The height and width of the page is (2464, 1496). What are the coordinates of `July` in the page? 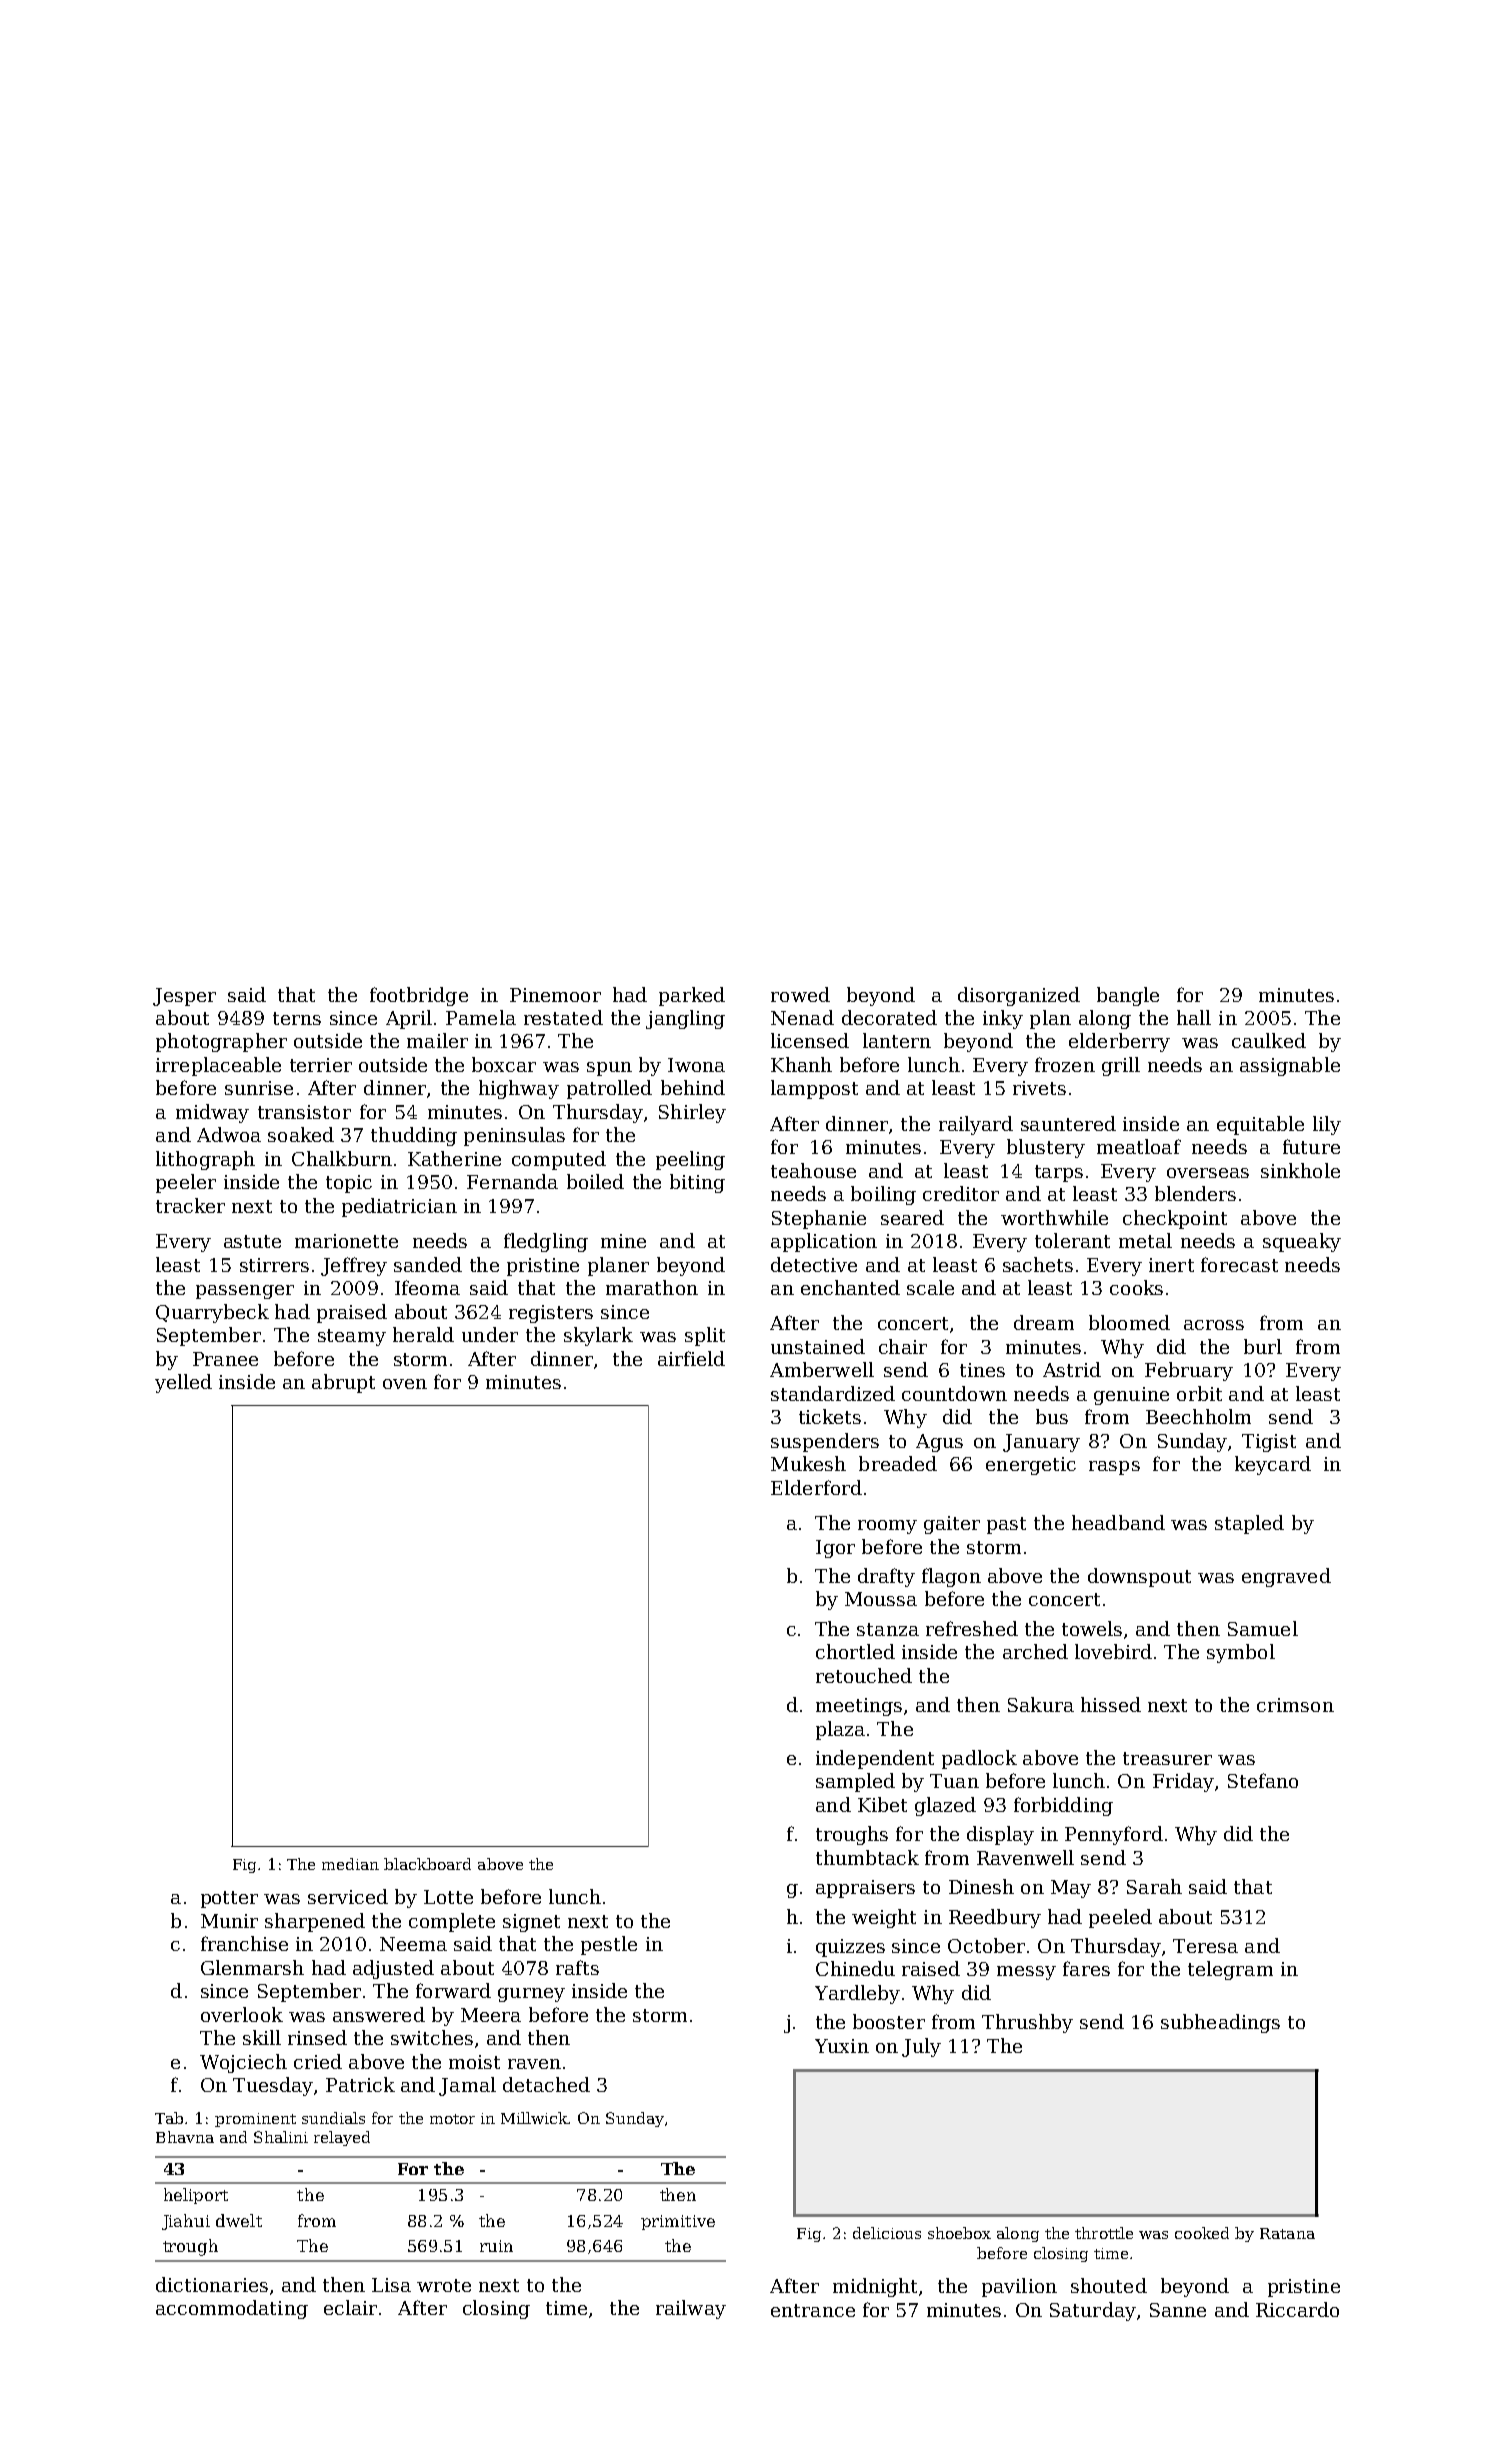 It's located at (921, 2047).
